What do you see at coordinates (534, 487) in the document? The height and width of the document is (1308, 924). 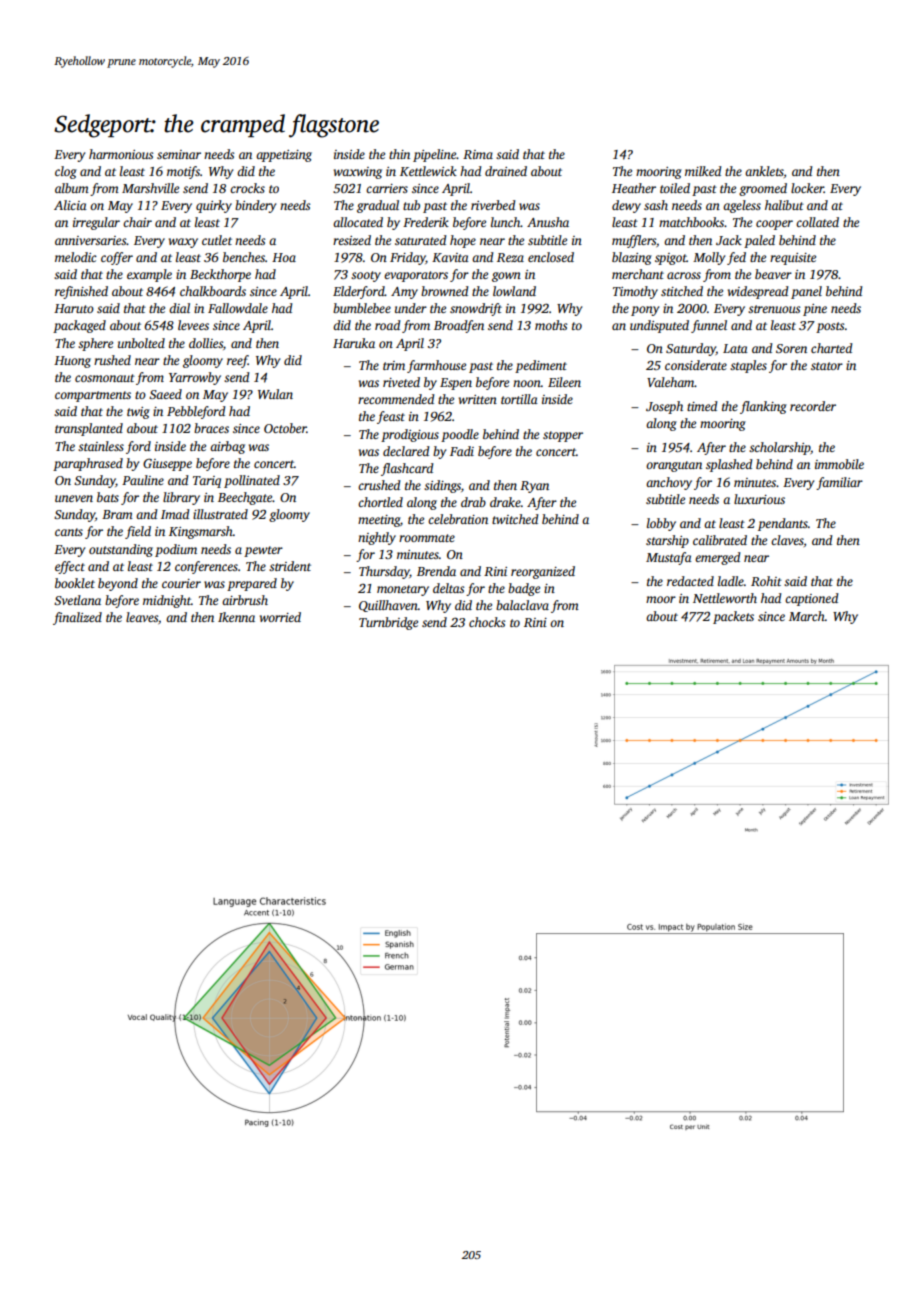 I see `Ryan` at bounding box center [534, 487].
